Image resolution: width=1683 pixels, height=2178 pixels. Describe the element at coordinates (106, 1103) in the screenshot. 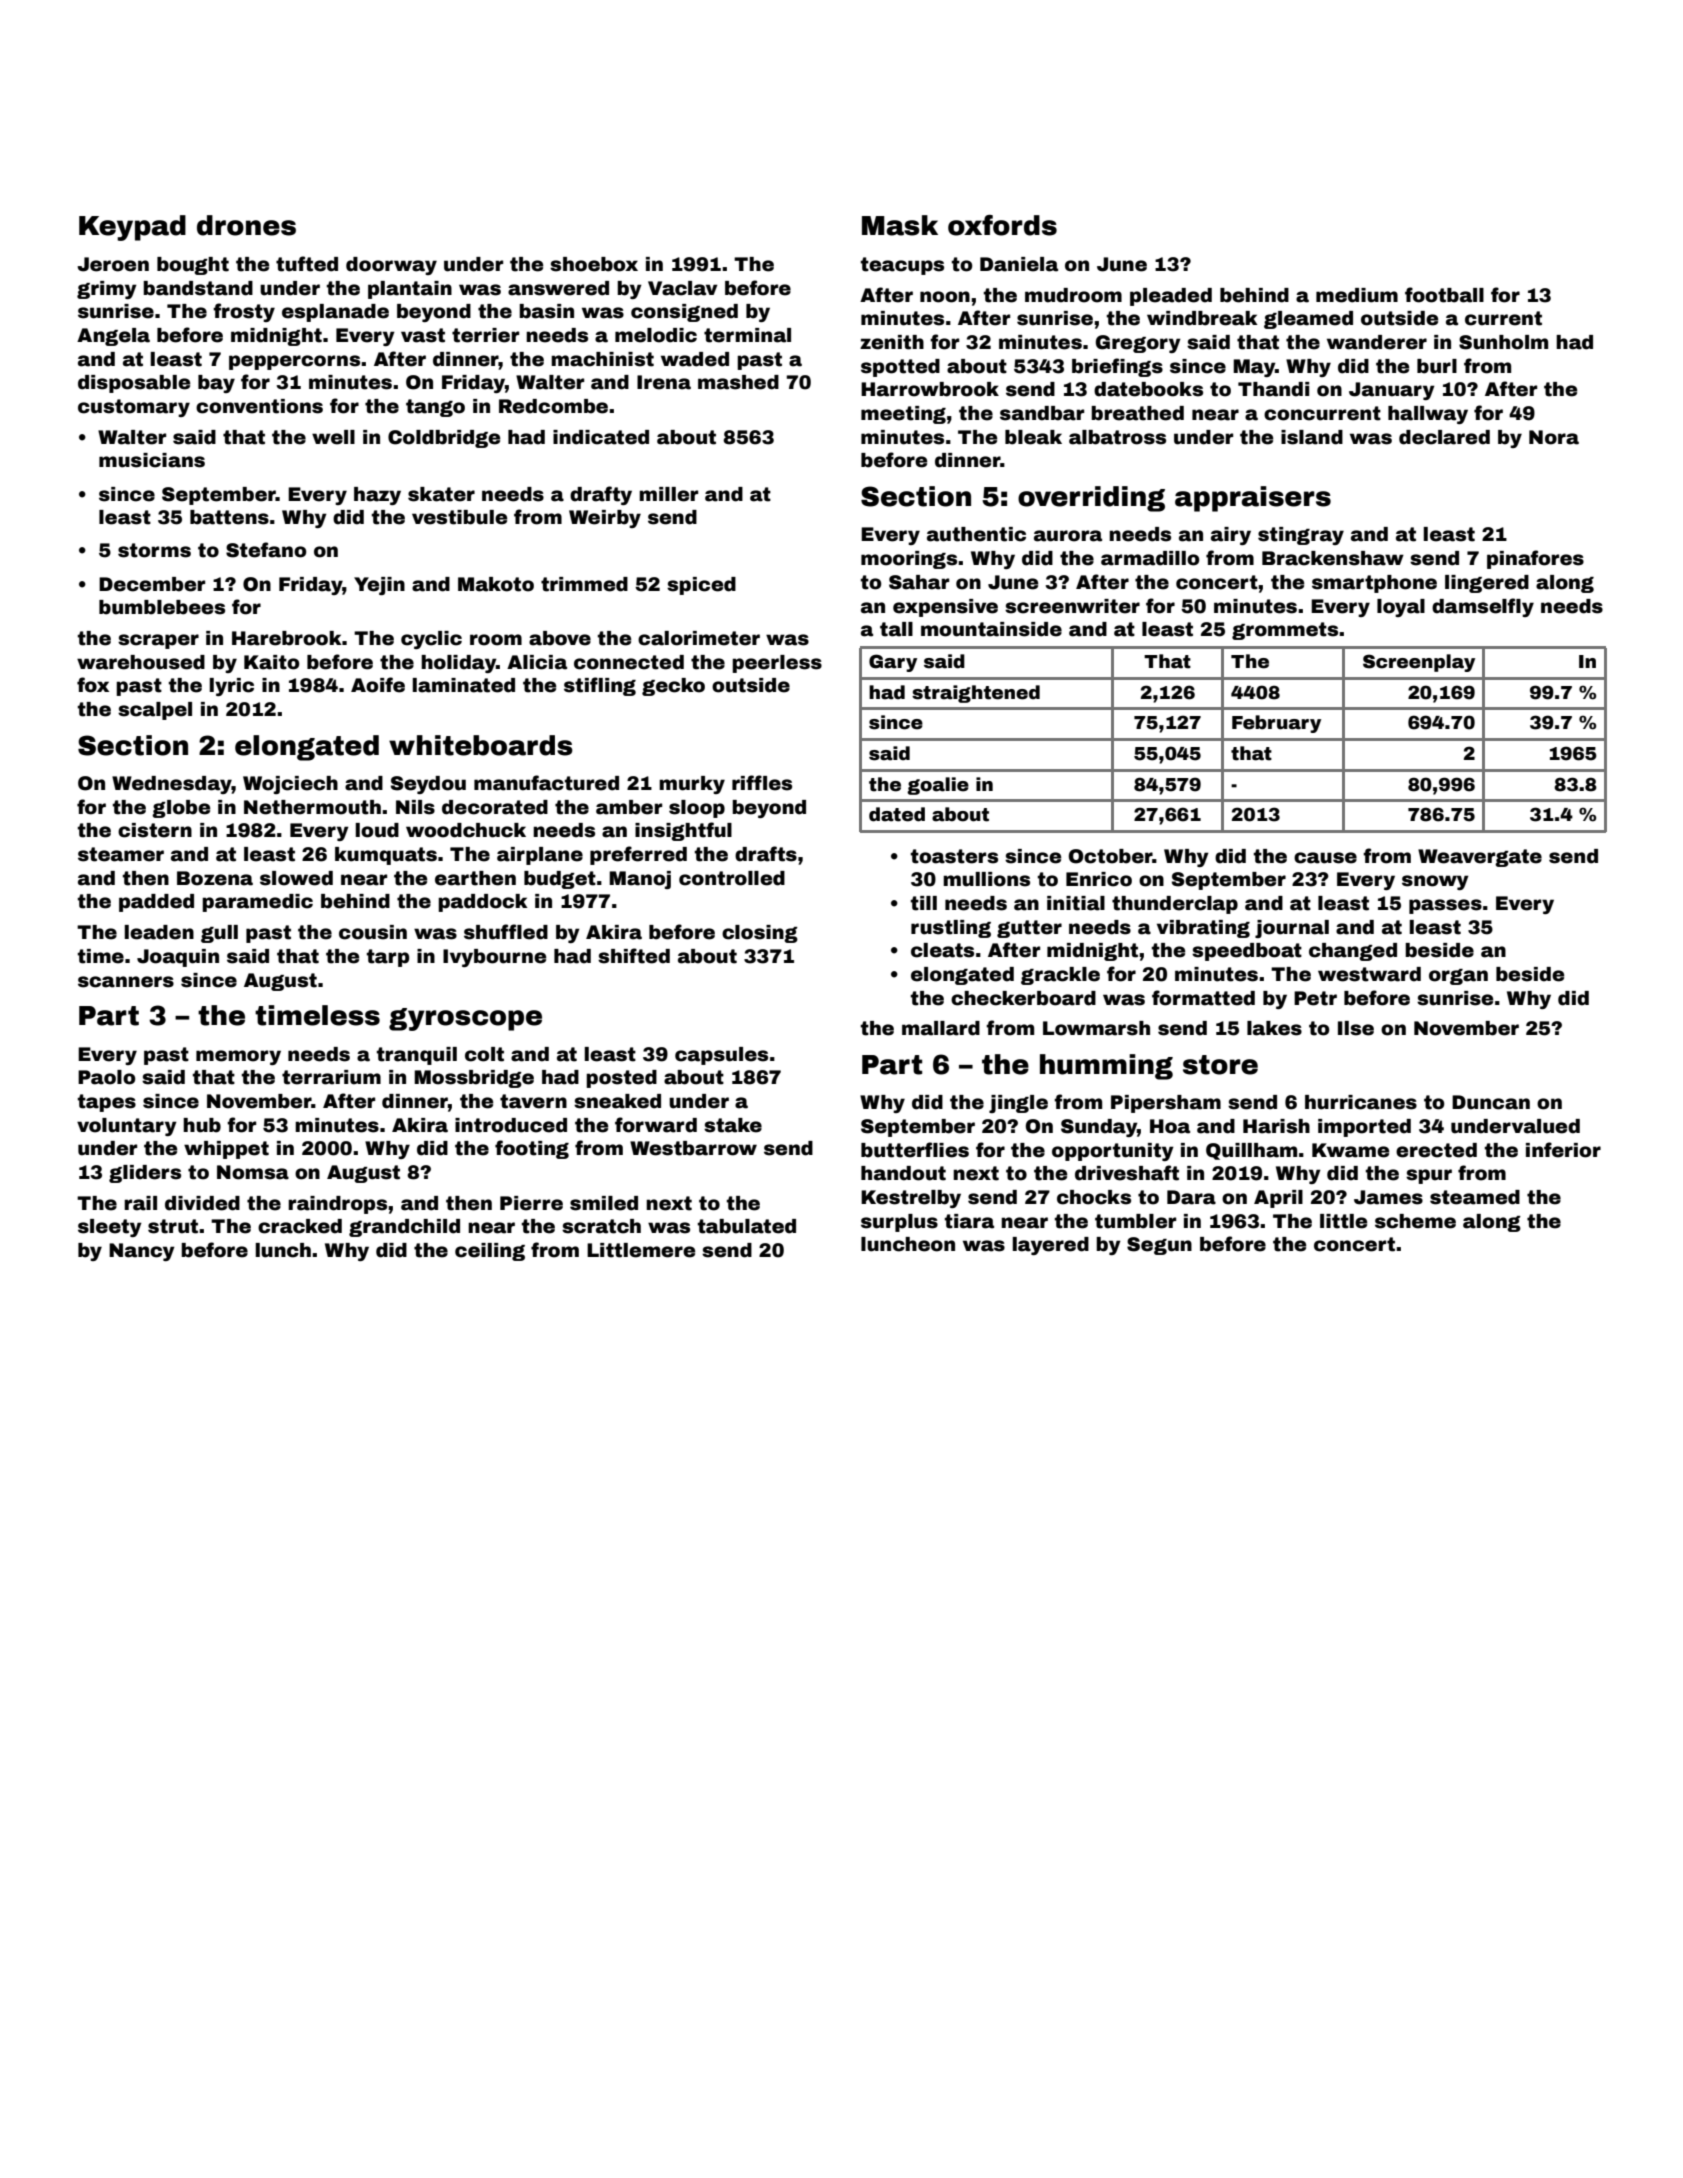

I see `tapes` at that location.
